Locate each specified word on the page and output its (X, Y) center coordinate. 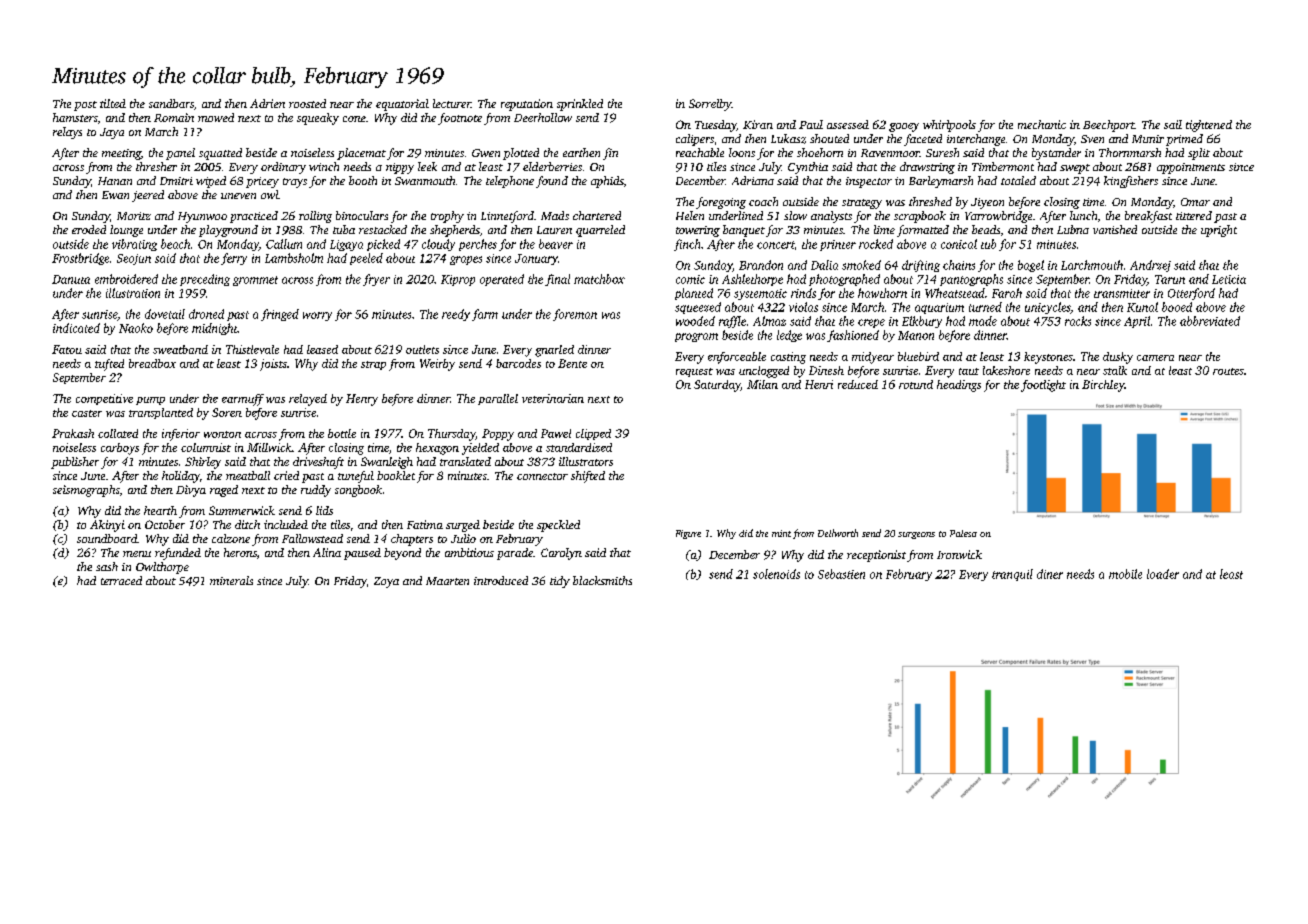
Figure (688, 534)
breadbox (152, 363)
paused (362, 554)
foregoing (721, 203)
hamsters (75, 117)
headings (959, 386)
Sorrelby (710, 105)
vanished (1115, 229)
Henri (819, 384)
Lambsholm (294, 258)
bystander (1056, 154)
